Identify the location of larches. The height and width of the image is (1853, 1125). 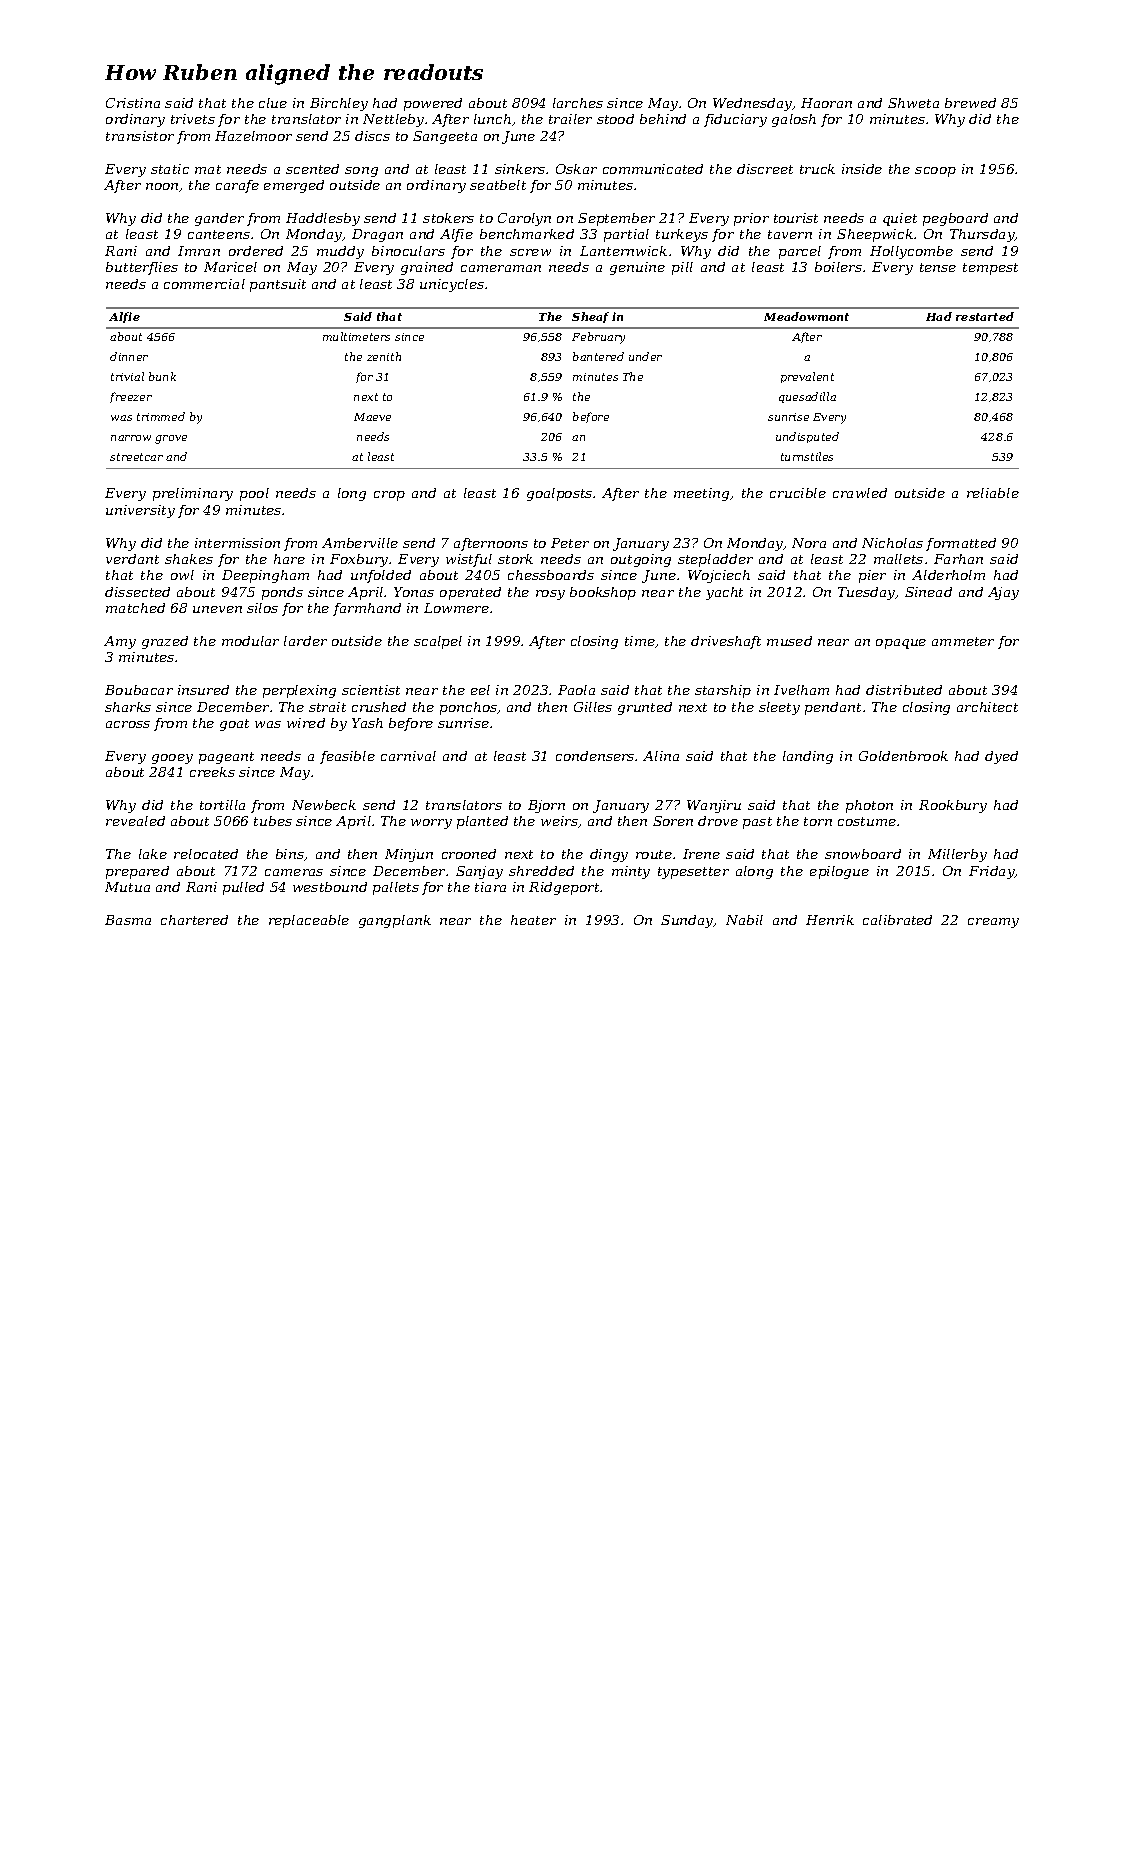
(578, 103).
